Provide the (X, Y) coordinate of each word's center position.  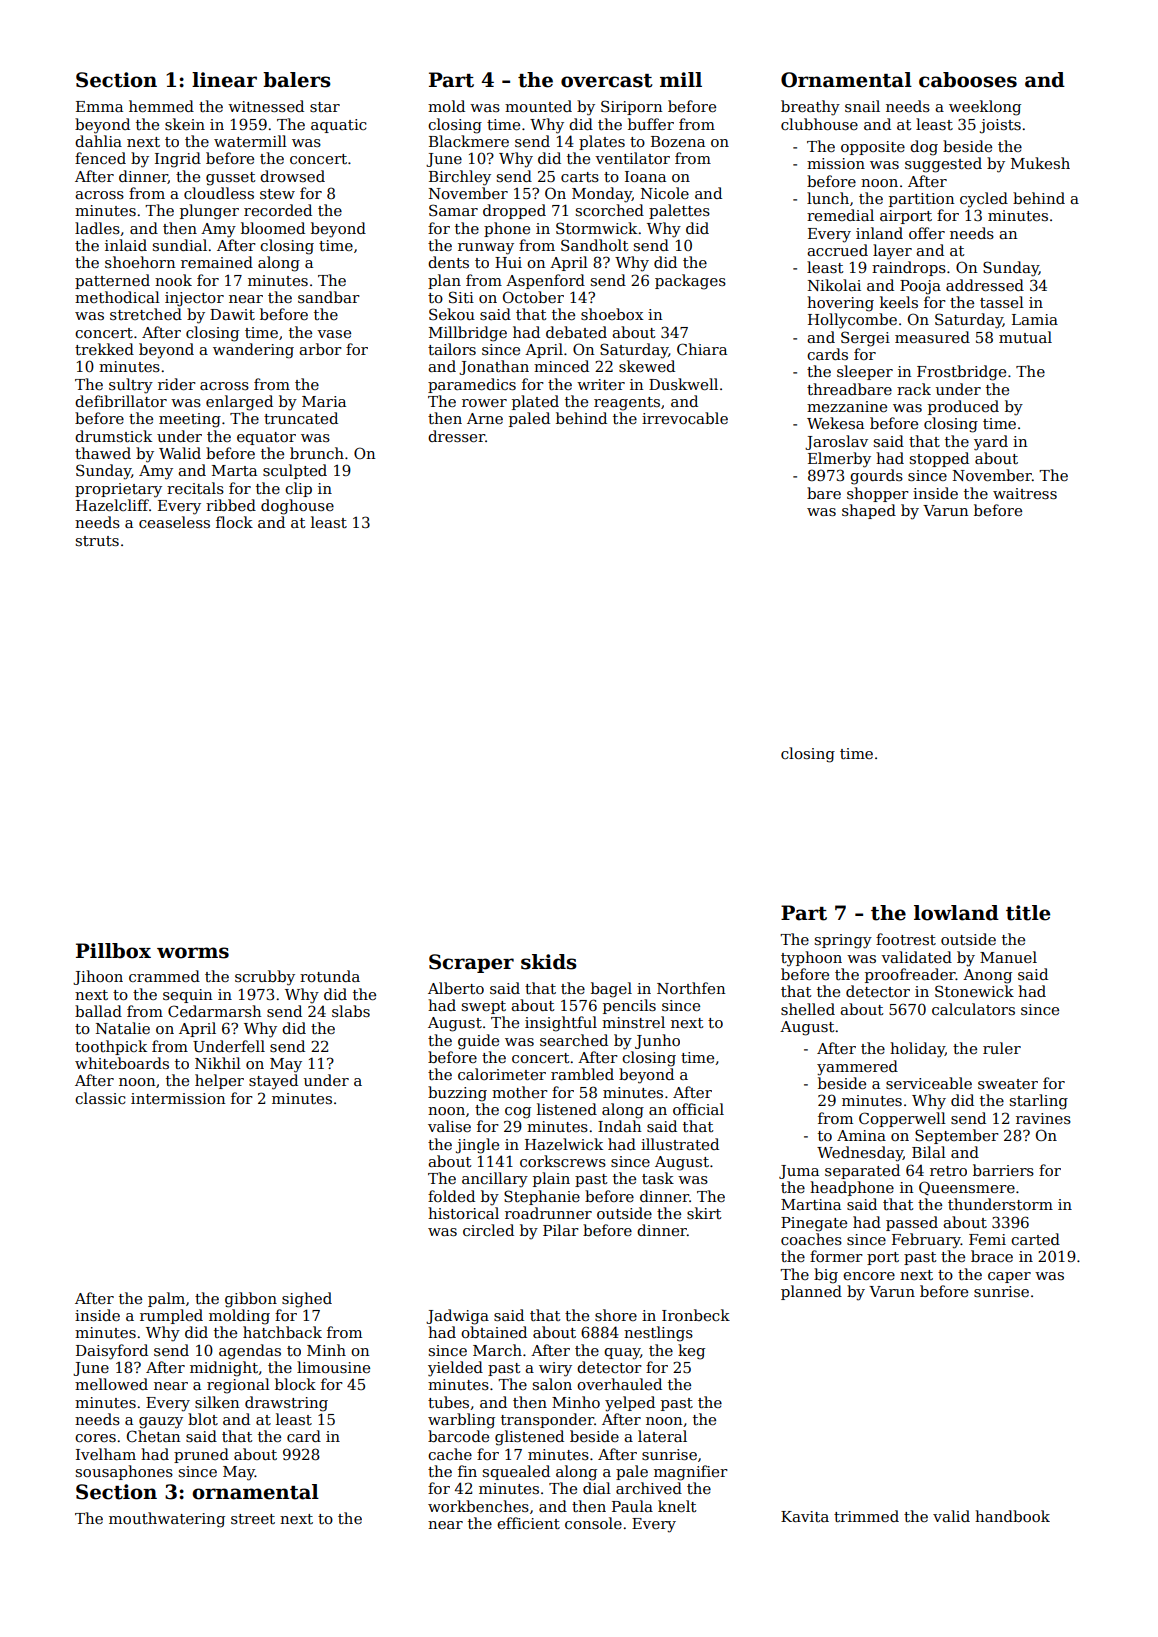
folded (451, 1196)
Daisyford (112, 1352)
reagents (627, 404)
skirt (704, 1213)
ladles (97, 228)
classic (100, 1098)
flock (234, 522)
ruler (1002, 1048)
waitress (1025, 493)
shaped (869, 511)
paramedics (472, 385)
